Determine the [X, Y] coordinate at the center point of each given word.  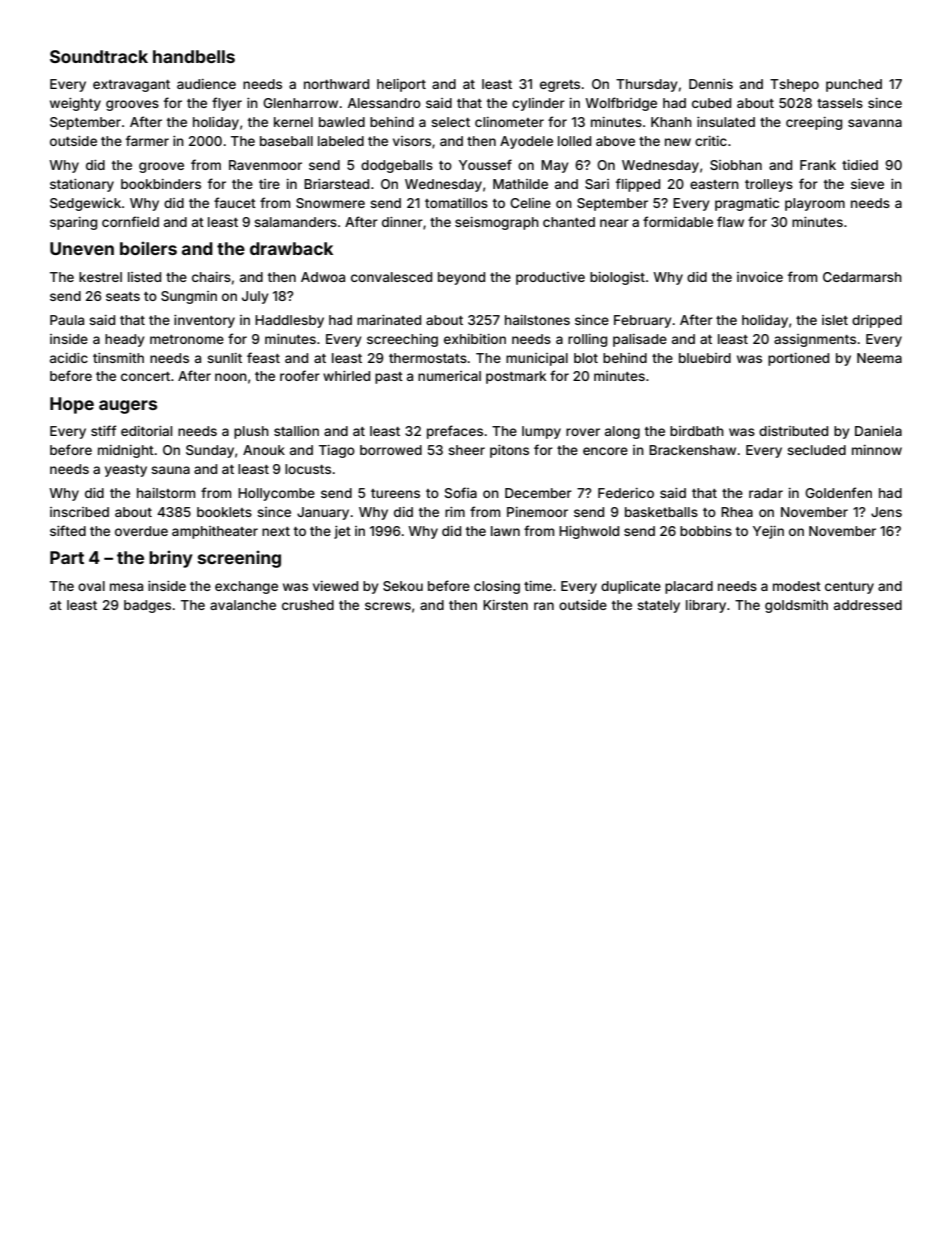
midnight [126, 451]
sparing [73, 223]
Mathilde [520, 184]
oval [91, 586]
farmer [147, 140]
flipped [638, 185]
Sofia [461, 492]
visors [412, 141]
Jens [886, 512]
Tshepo [794, 85]
